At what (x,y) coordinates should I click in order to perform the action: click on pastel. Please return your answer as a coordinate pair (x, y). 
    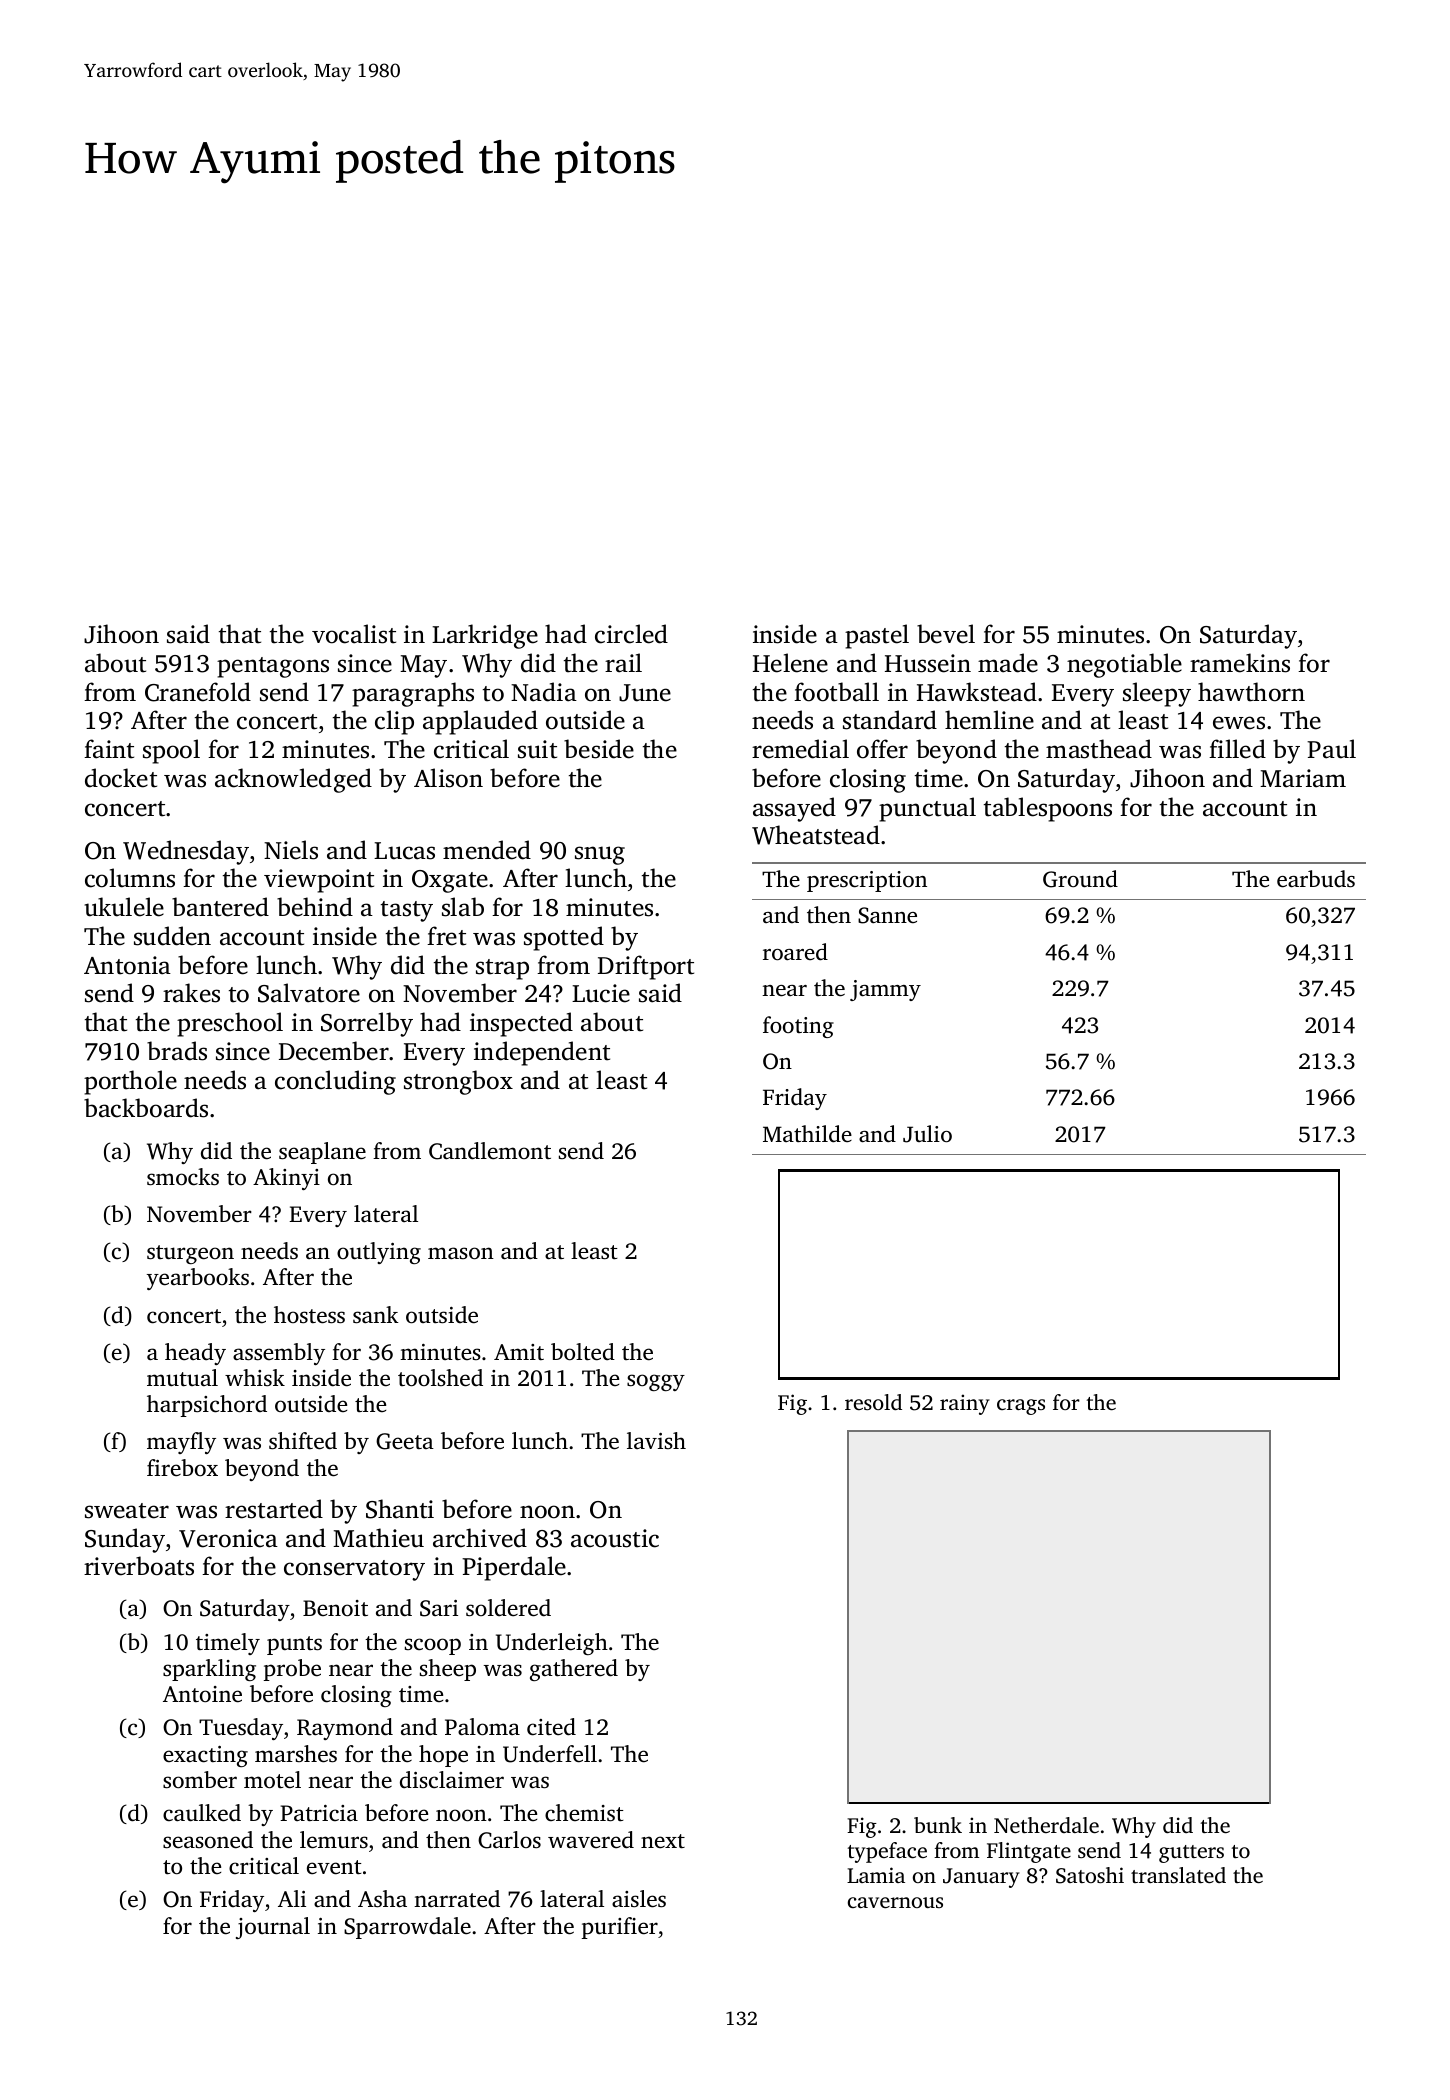
    Looking at the image, I should click on (877, 636).
